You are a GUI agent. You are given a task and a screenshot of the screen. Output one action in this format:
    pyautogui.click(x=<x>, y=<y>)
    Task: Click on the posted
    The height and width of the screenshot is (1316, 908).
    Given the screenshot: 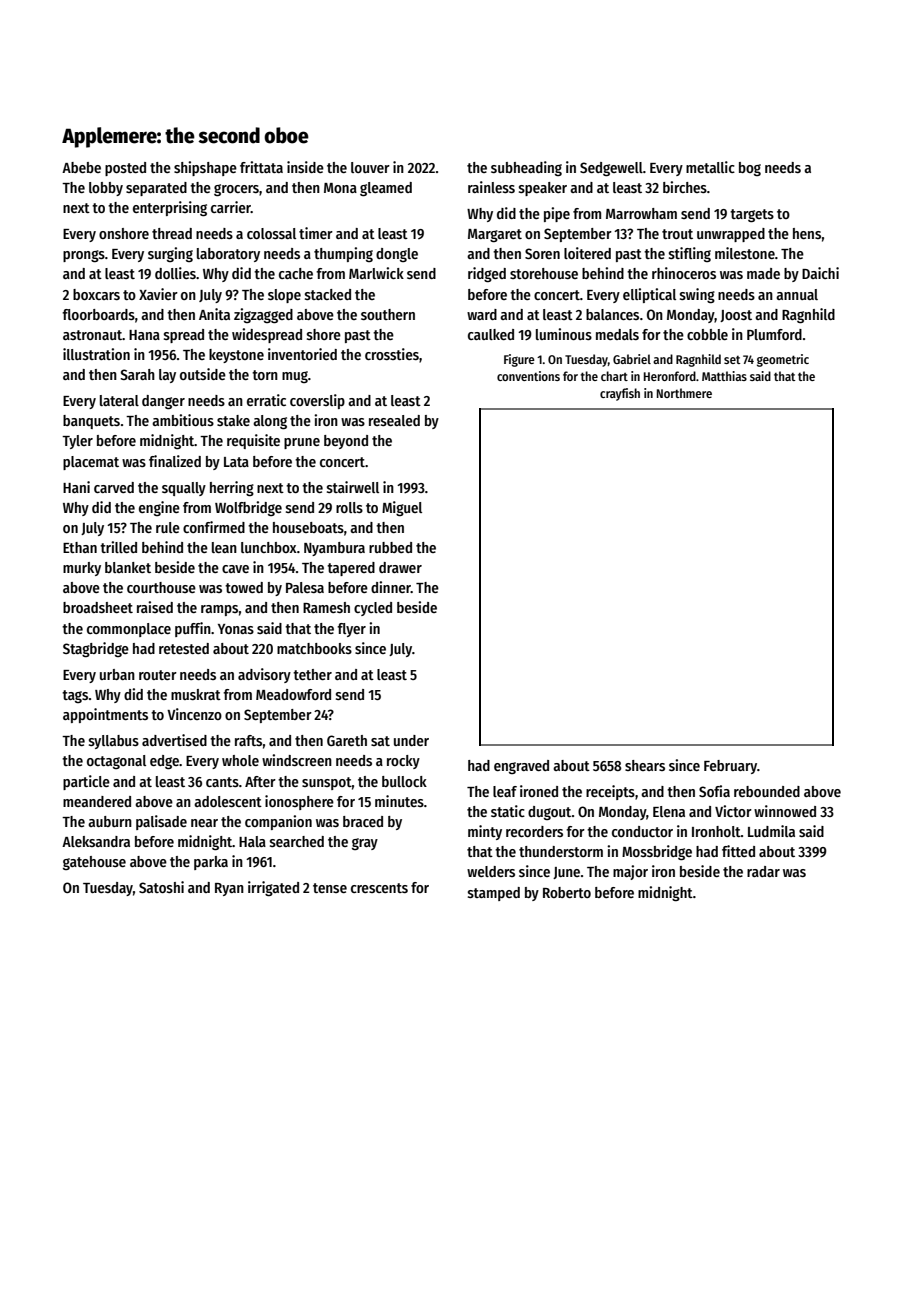 What is the action you would take?
    pyautogui.click(x=125, y=169)
